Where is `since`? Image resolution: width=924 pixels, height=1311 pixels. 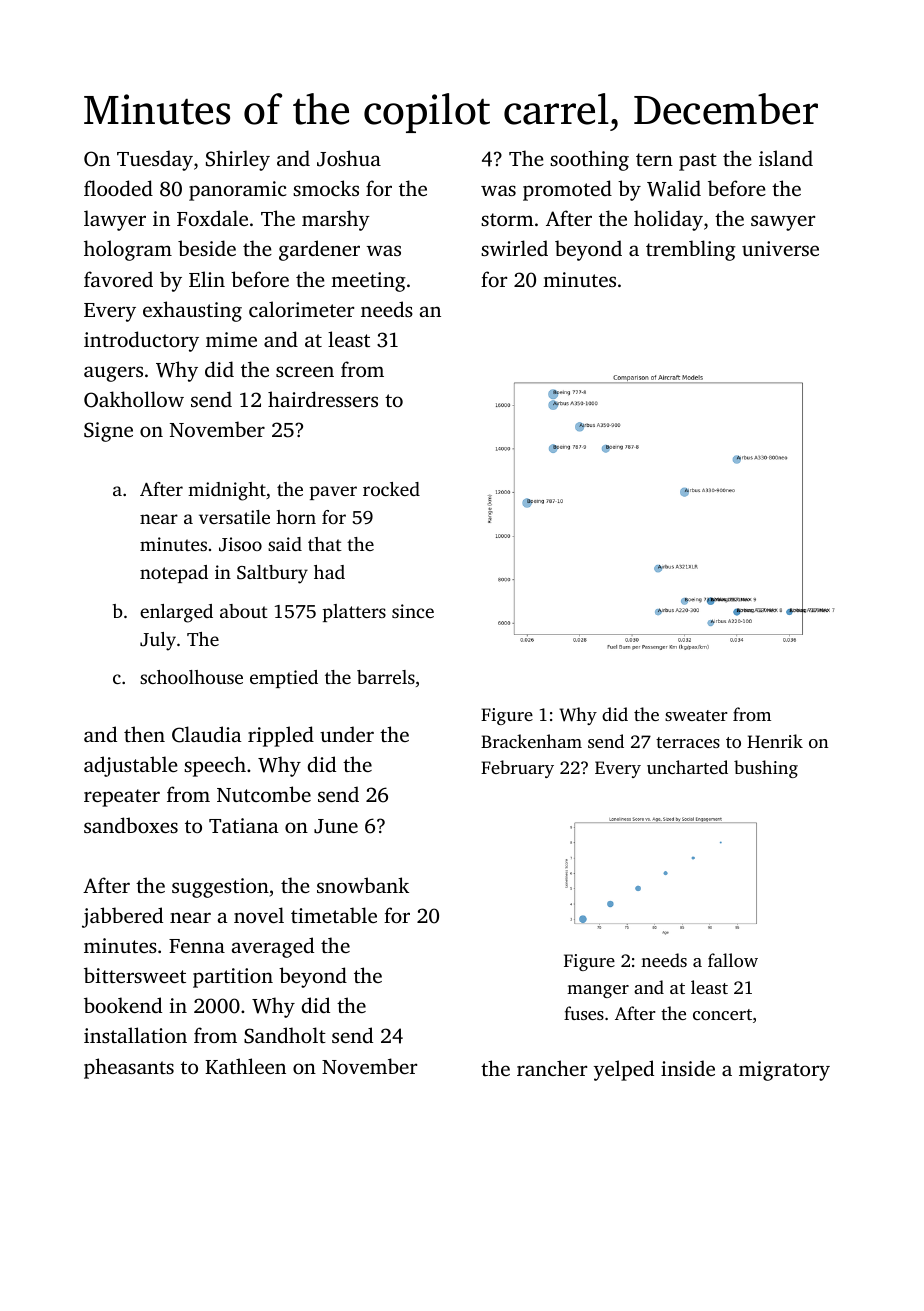 since is located at coordinates (413, 611).
